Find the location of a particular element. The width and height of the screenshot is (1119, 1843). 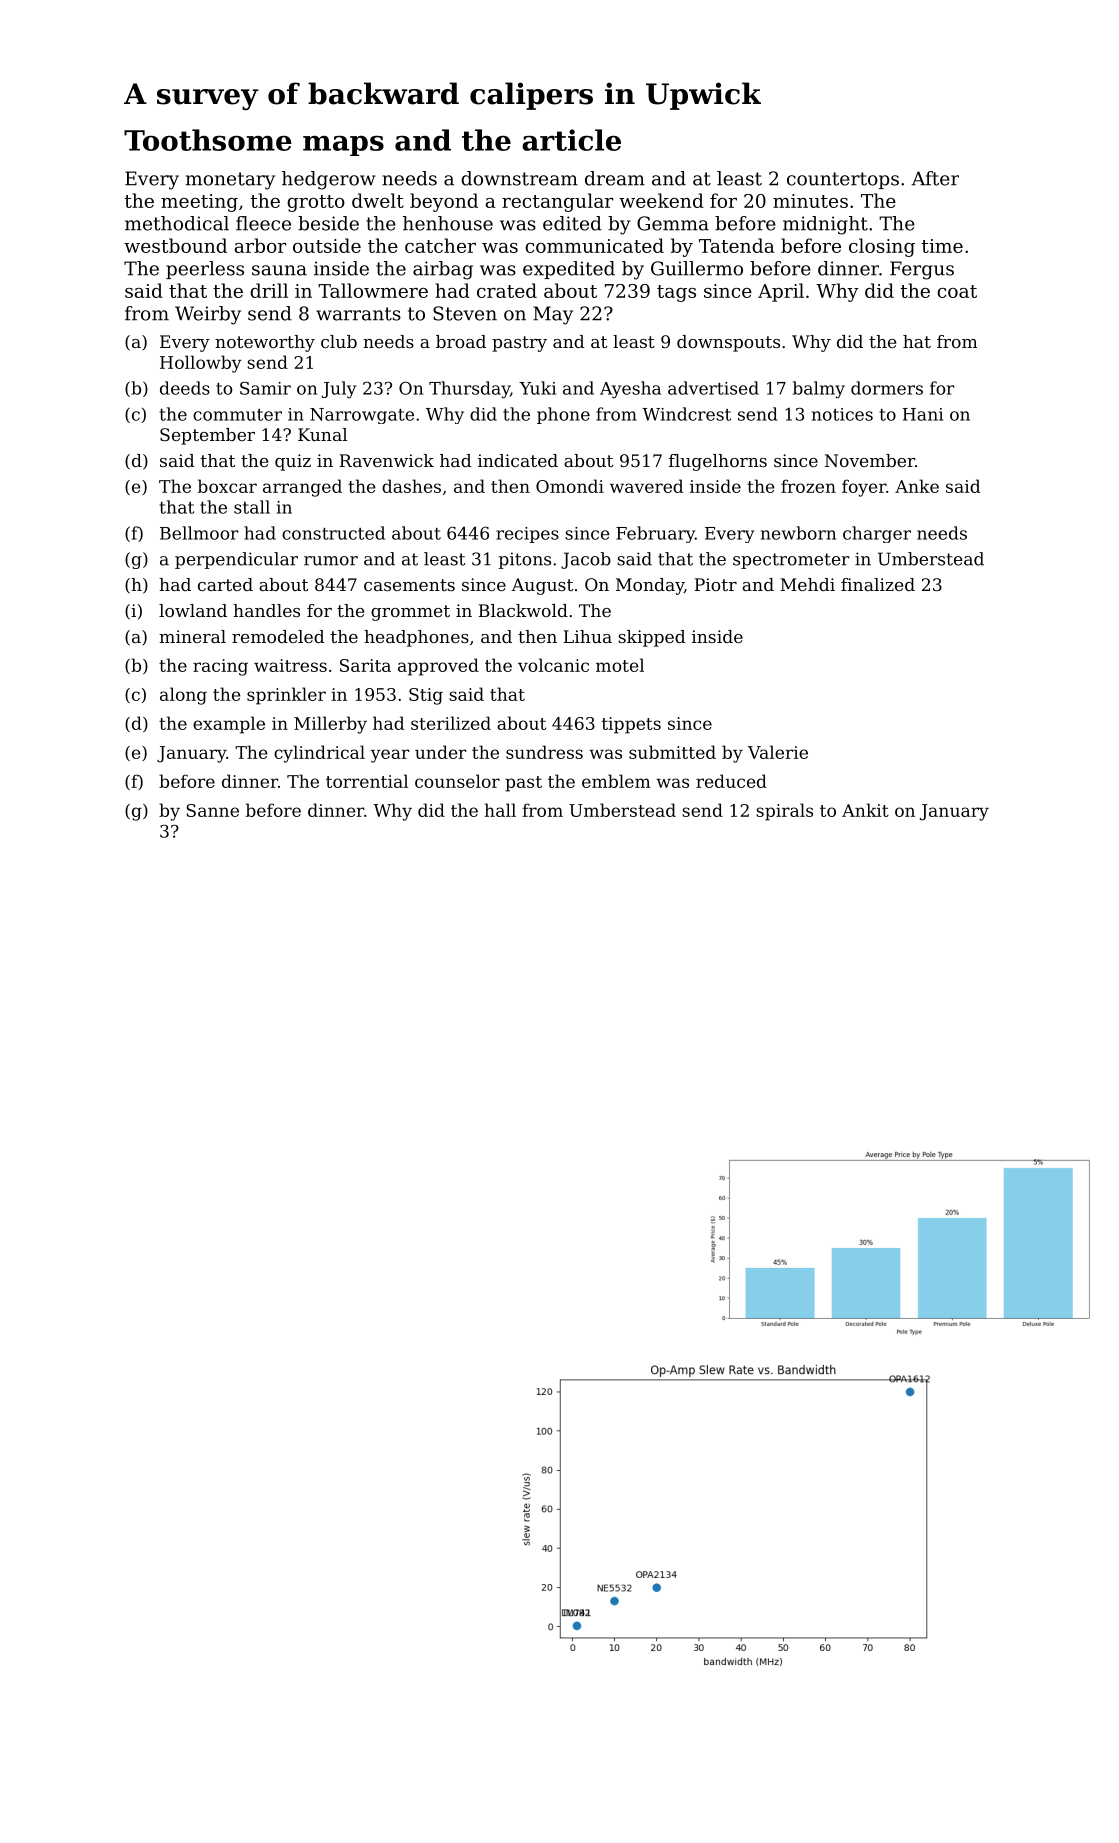

deeds is located at coordinates (185, 388).
